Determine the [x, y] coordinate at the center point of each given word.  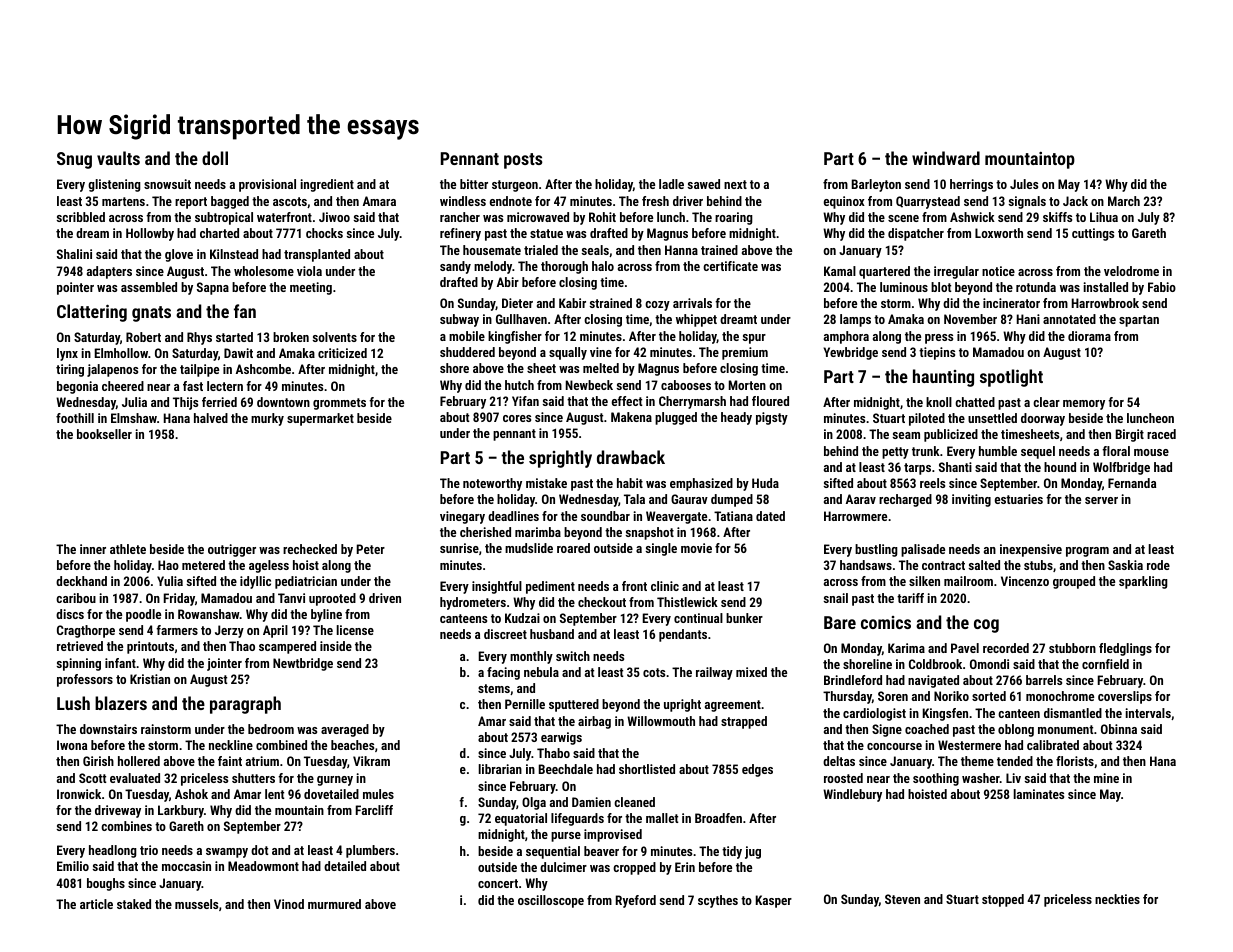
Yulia [170, 581]
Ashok [191, 794]
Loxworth [999, 233]
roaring [734, 218]
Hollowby [150, 234]
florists [1075, 761]
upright [682, 705]
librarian [500, 769]
